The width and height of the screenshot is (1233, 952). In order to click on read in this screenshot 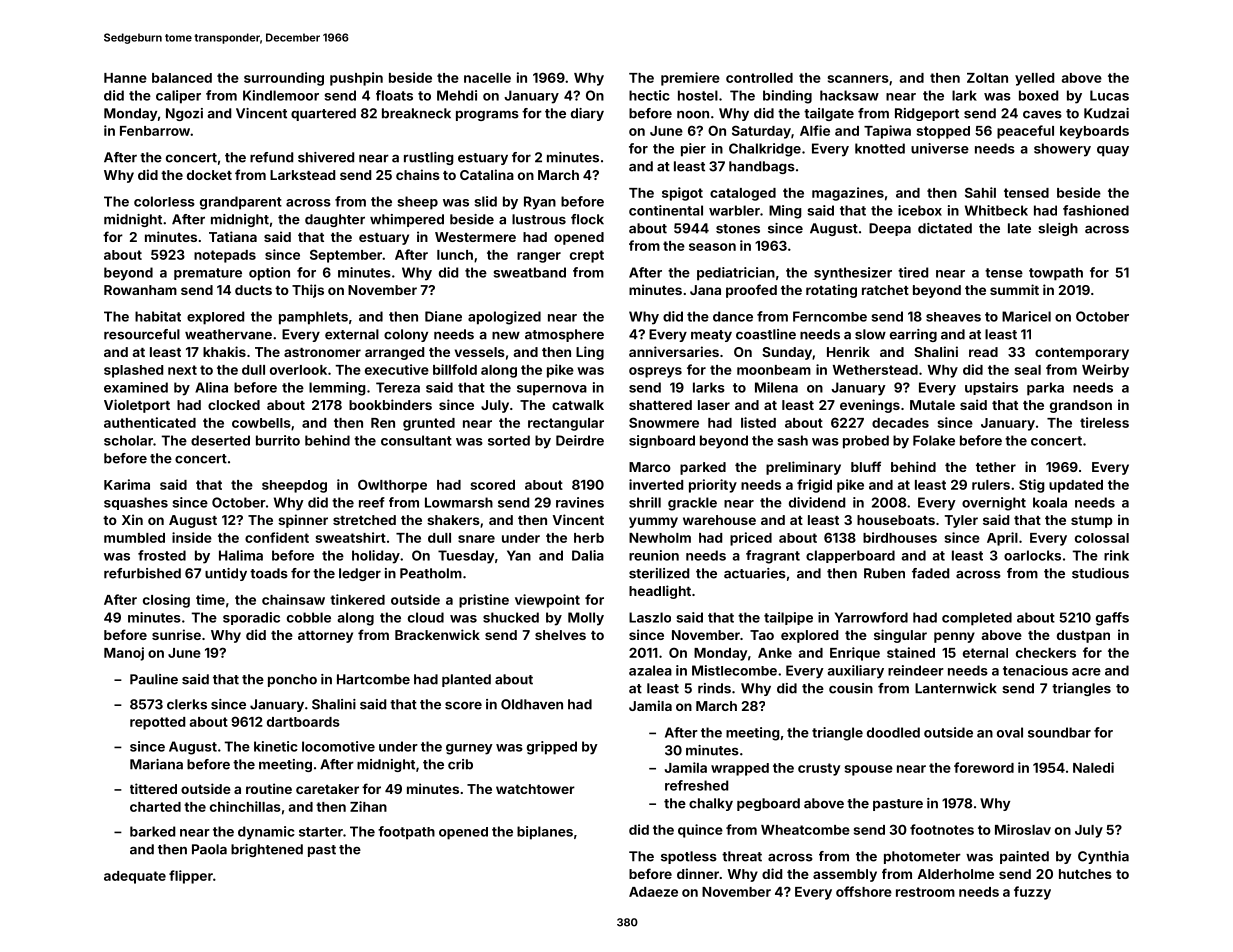, I will do `click(983, 352)`.
